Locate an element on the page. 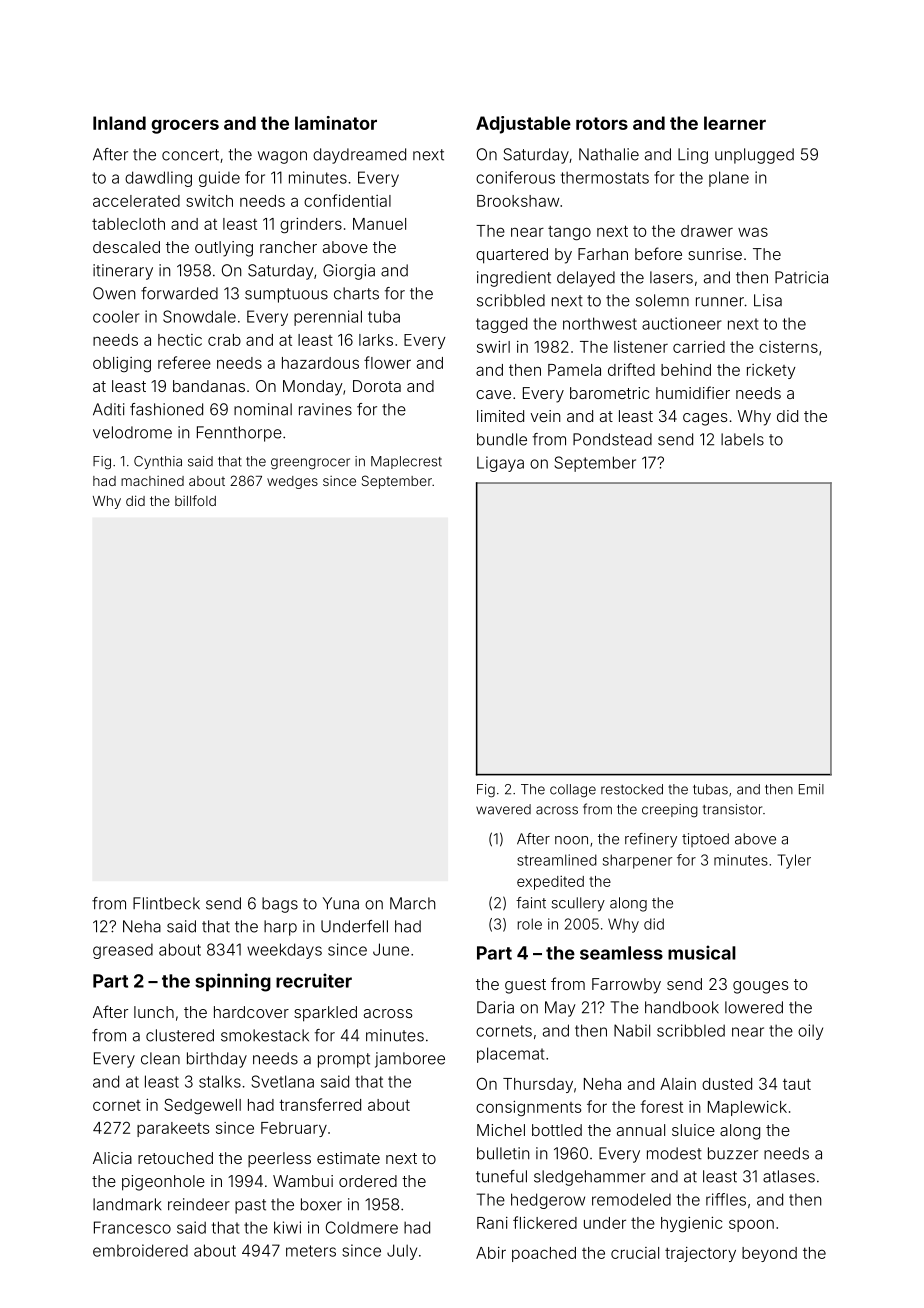 The height and width of the document is (1308, 924). accelerated is located at coordinates (136, 201).
